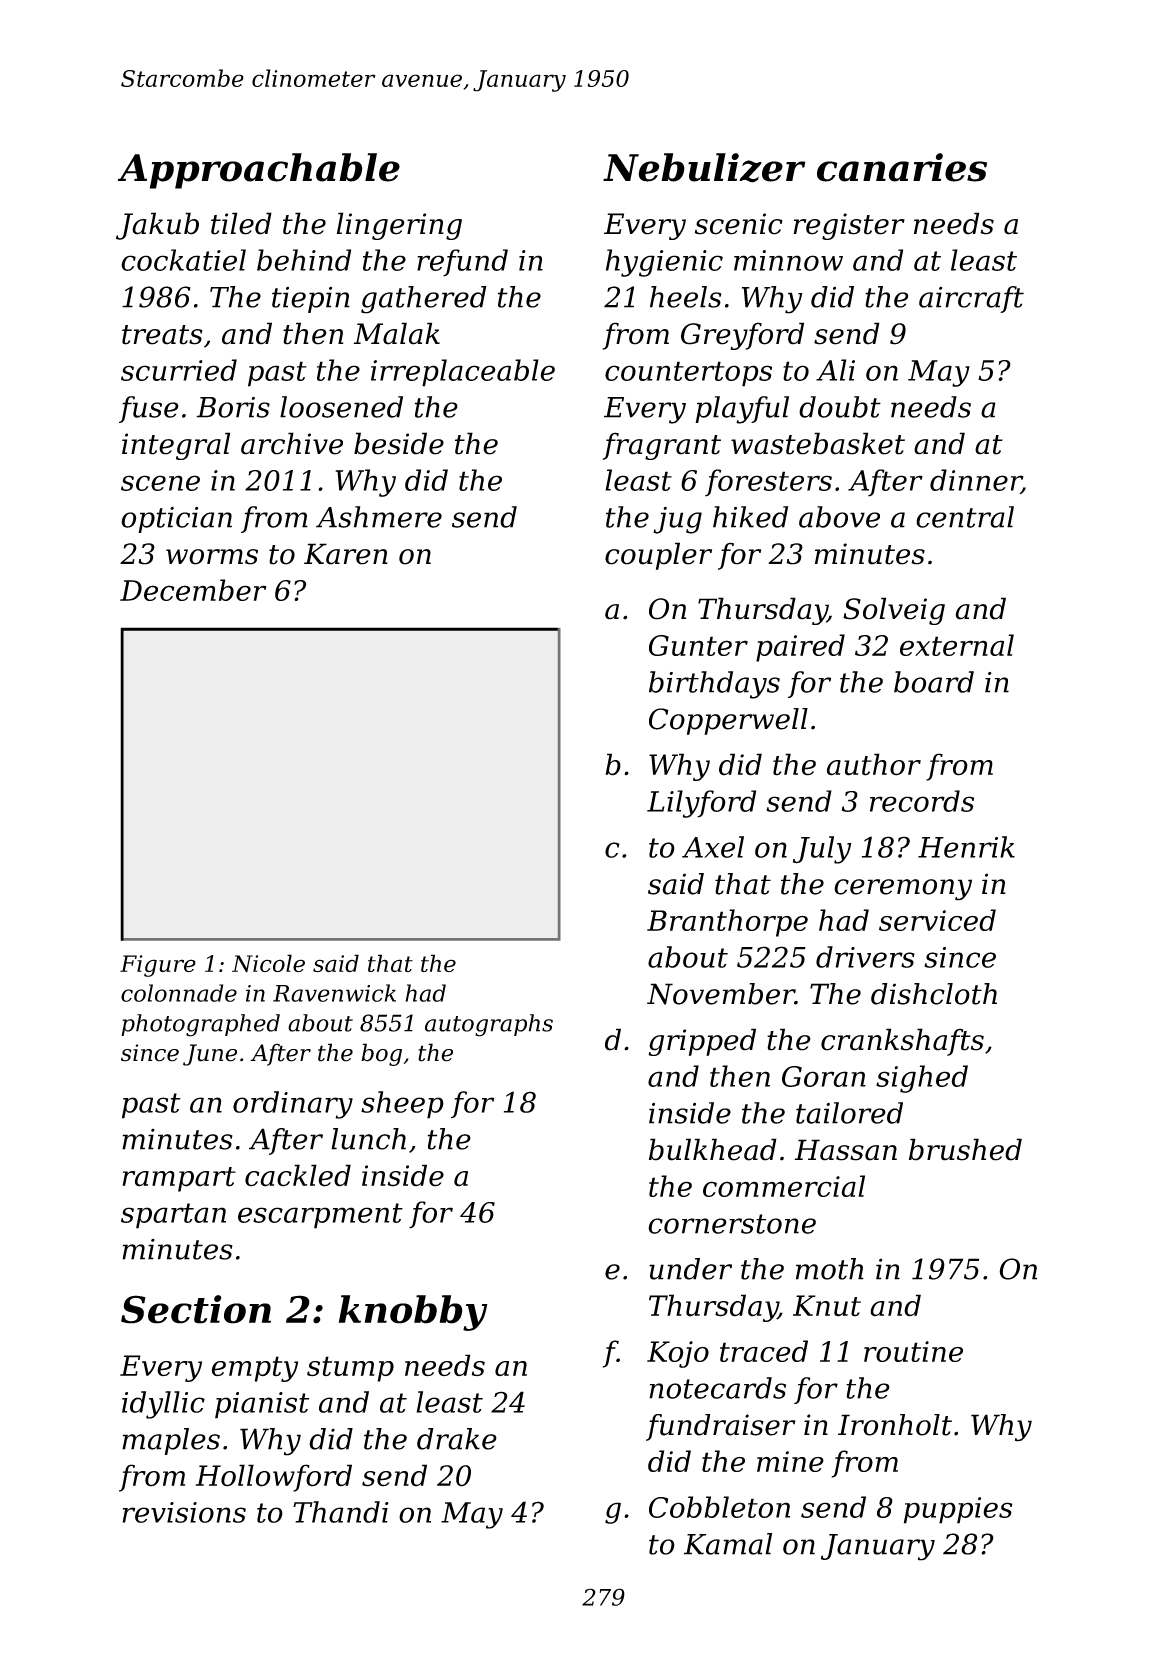 The height and width of the document is (1654, 1165). I want to click on under, so click(690, 1269).
